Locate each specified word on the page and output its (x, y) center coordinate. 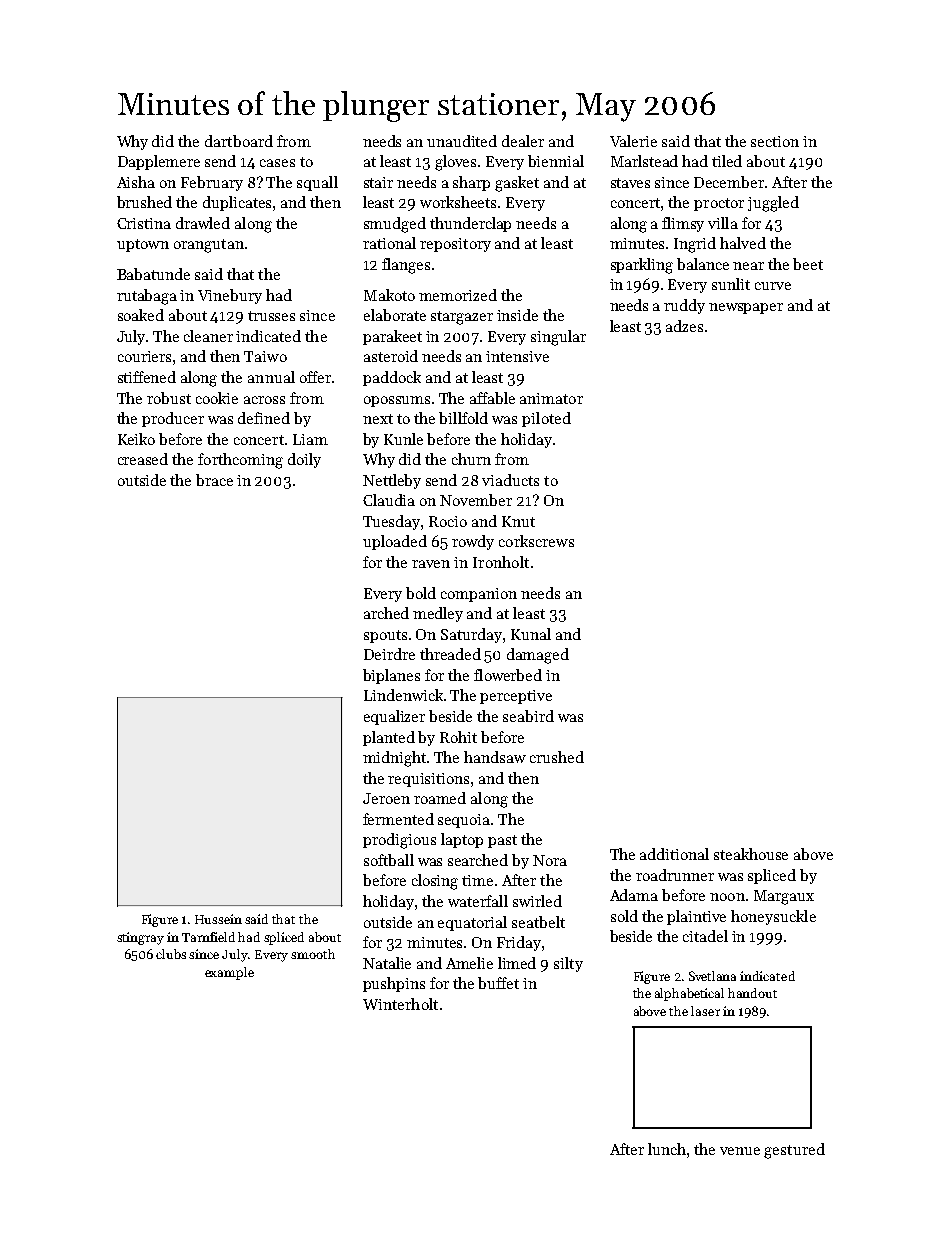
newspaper (746, 308)
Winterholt (400, 1004)
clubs (171, 954)
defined (264, 418)
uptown (143, 245)
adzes (684, 326)
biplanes (391, 676)
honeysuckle (773, 917)
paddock (392, 378)
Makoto (389, 295)
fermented (398, 819)
